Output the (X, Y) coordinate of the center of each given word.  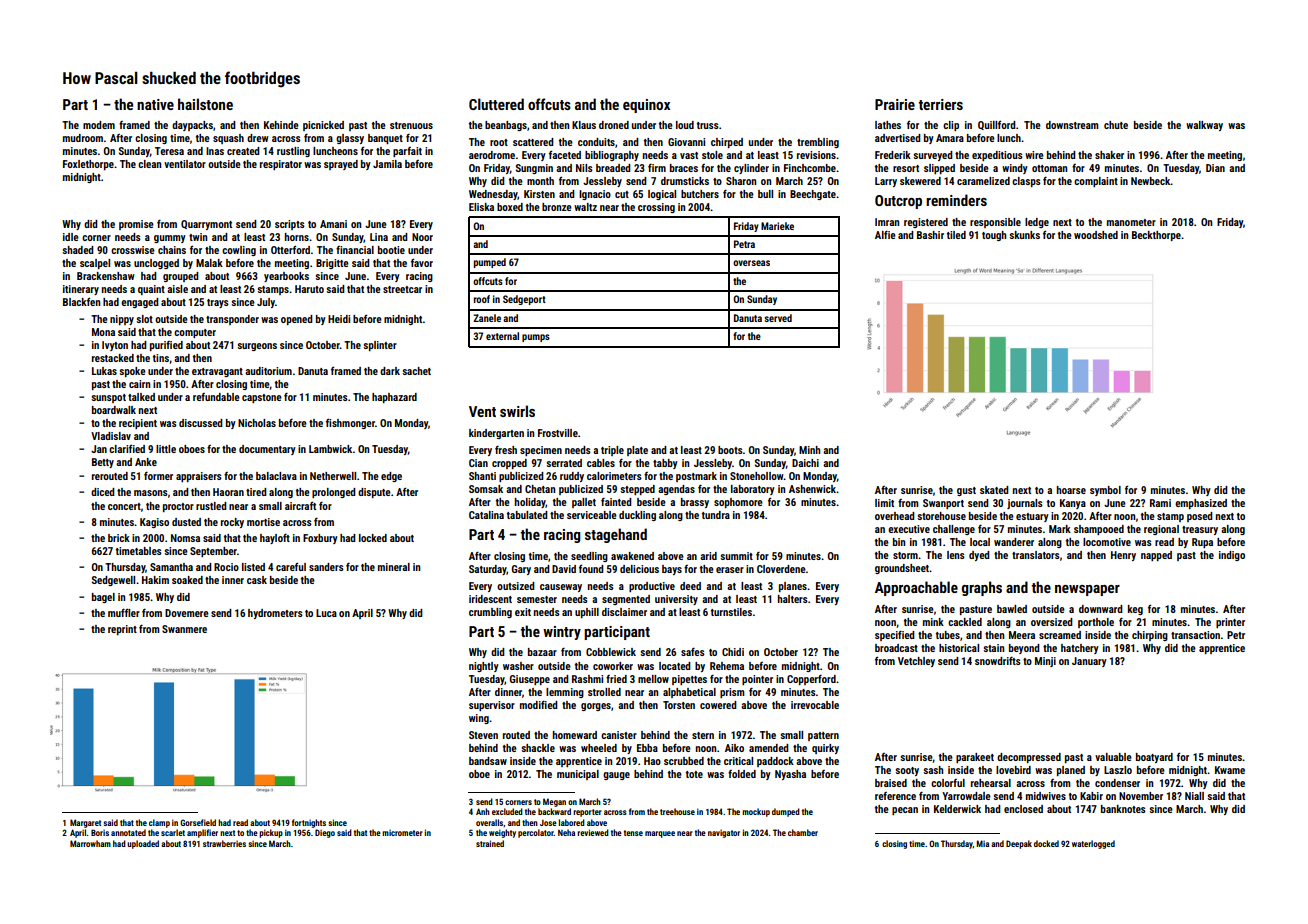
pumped (490, 263)
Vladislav (111, 436)
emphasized (1201, 504)
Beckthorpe (1156, 236)
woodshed (1096, 235)
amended (769, 748)
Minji (1045, 662)
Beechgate (813, 195)
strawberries (224, 843)
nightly (484, 667)
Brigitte (332, 264)
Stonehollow (757, 476)
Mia (982, 843)
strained (490, 843)
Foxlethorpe (88, 165)
